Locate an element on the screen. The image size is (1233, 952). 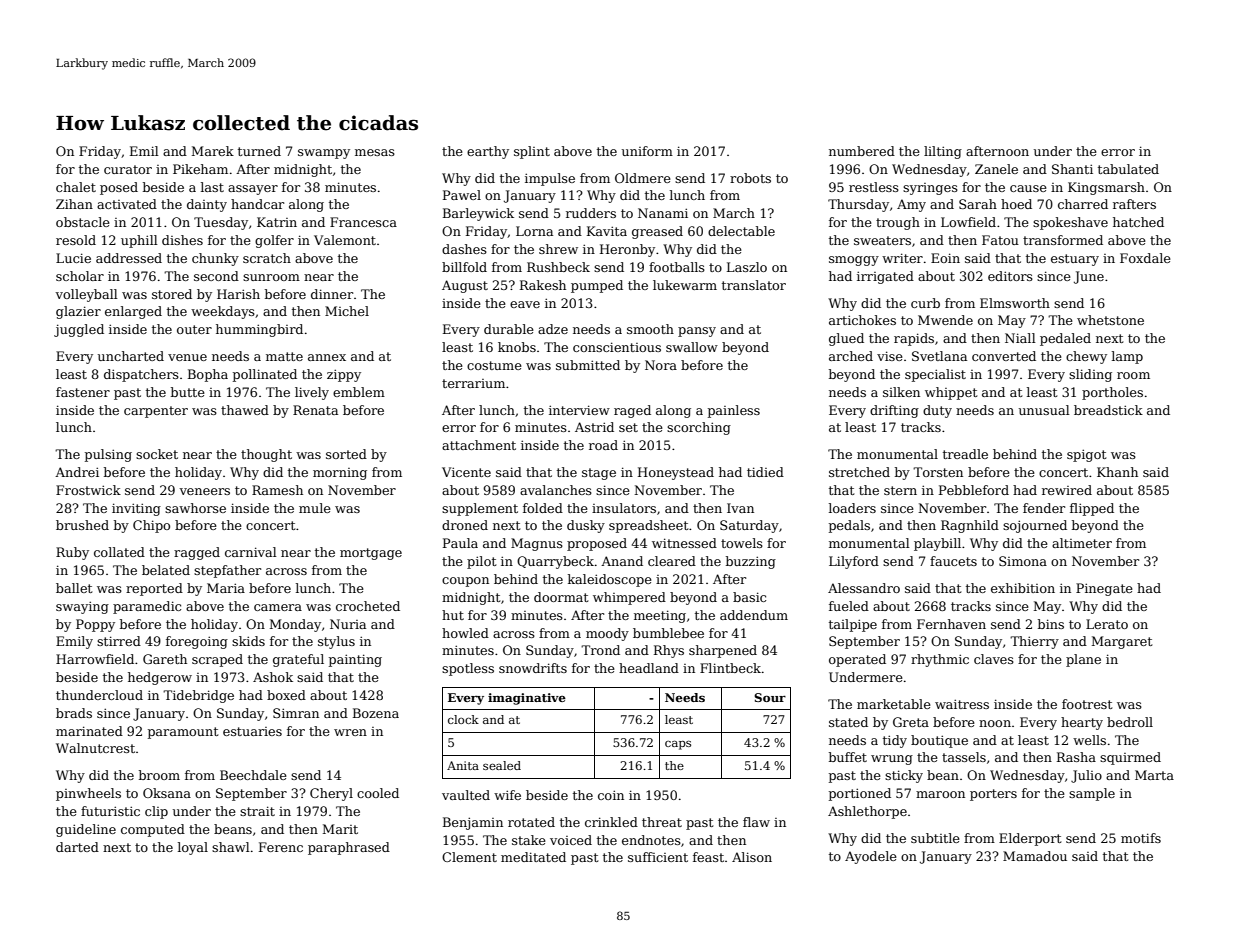
swampy is located at coordinates (324, 154).
